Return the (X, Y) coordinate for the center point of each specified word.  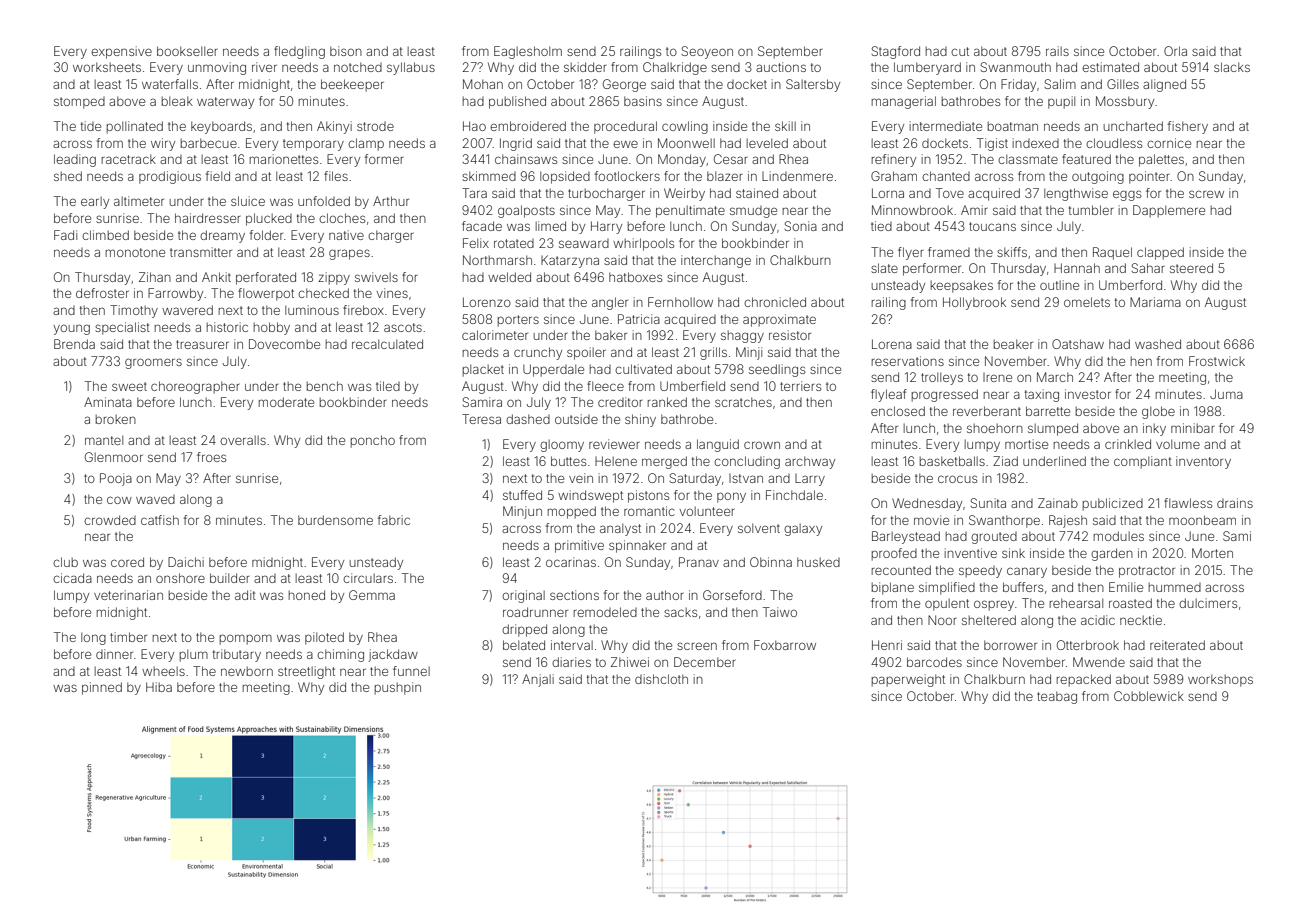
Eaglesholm (528, 52)
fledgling (299, 52)
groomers (153, 363)
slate (884, 268)
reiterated (1177, 645)
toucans (992, 226)
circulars (368, 578)
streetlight (306, 672)
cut (960, 51)
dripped (524, 630)
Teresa (481, 419)
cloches (342, 218)
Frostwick (1217, 361)
